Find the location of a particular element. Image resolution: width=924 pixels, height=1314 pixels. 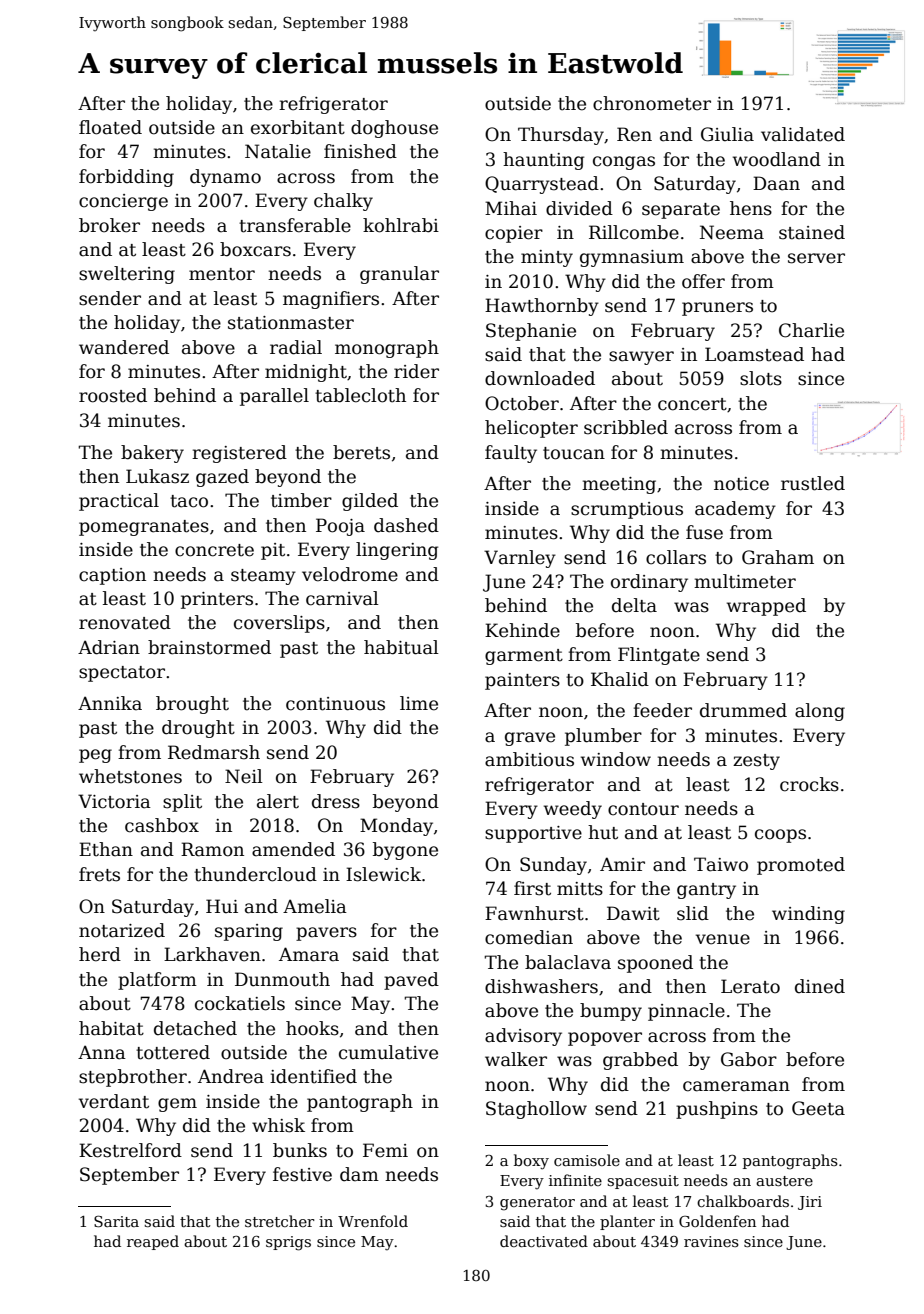

haunting is located at coordinates (543, 161).
